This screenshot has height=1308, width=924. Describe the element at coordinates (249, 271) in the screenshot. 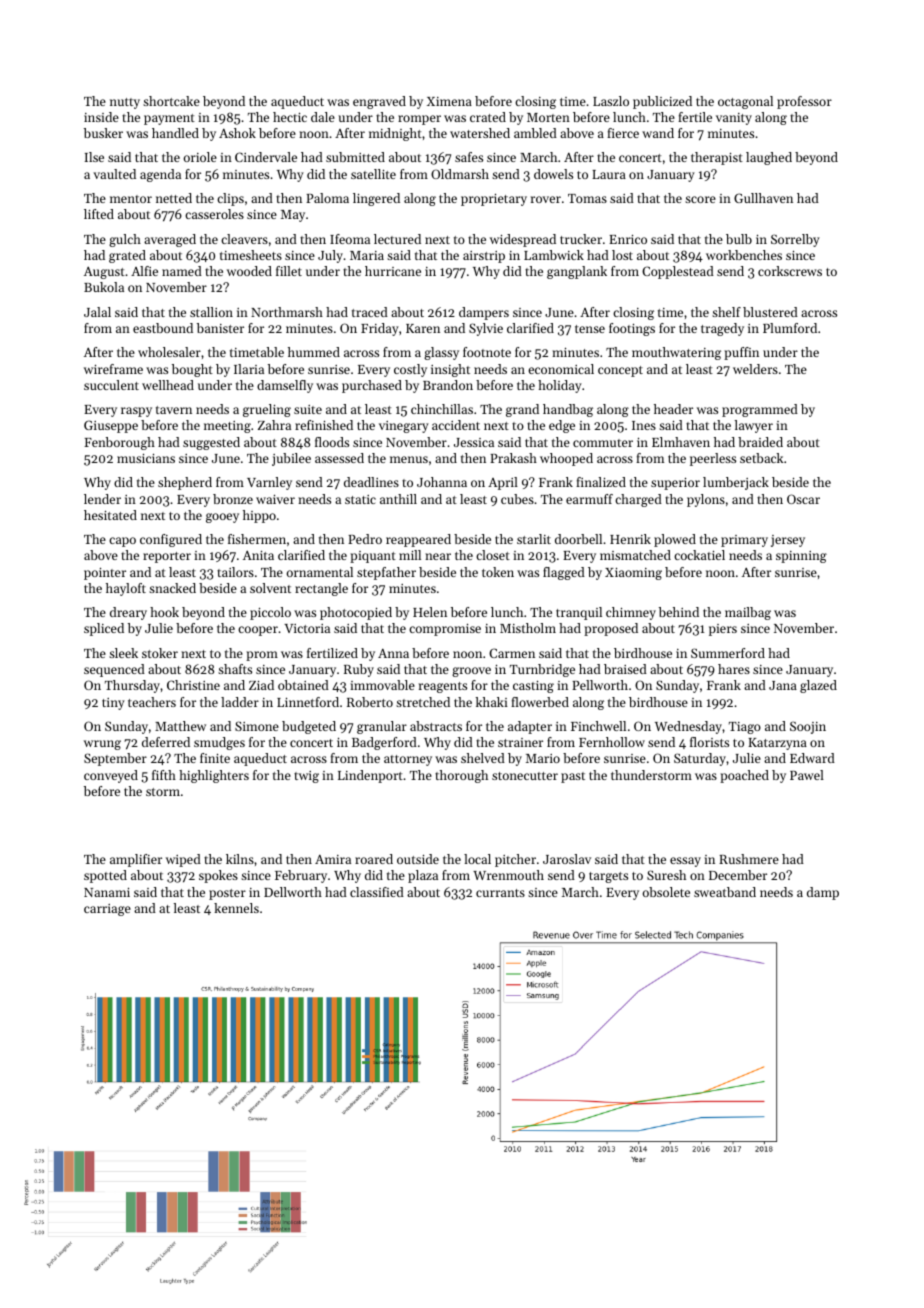

I see `wooded` at that location.
